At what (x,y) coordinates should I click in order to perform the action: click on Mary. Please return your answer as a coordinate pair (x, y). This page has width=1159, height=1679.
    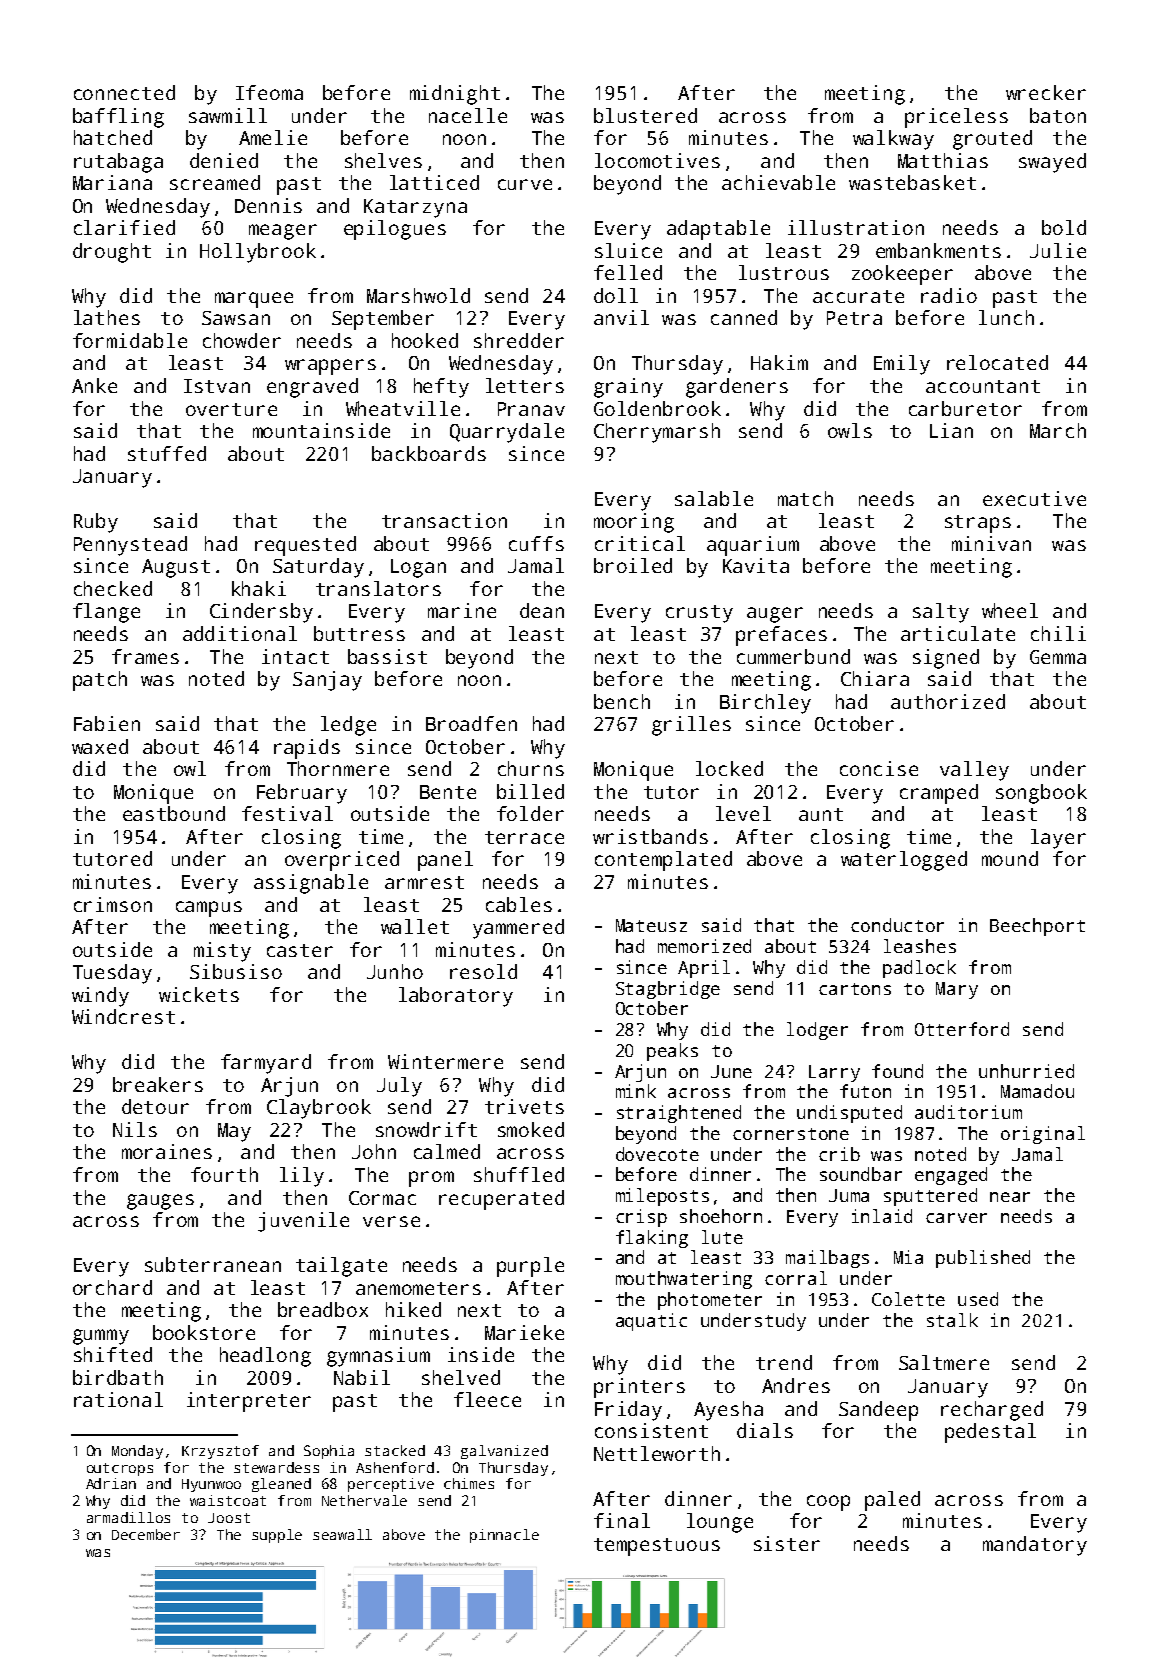
    Looking at the image, I should click on (957, 990).
